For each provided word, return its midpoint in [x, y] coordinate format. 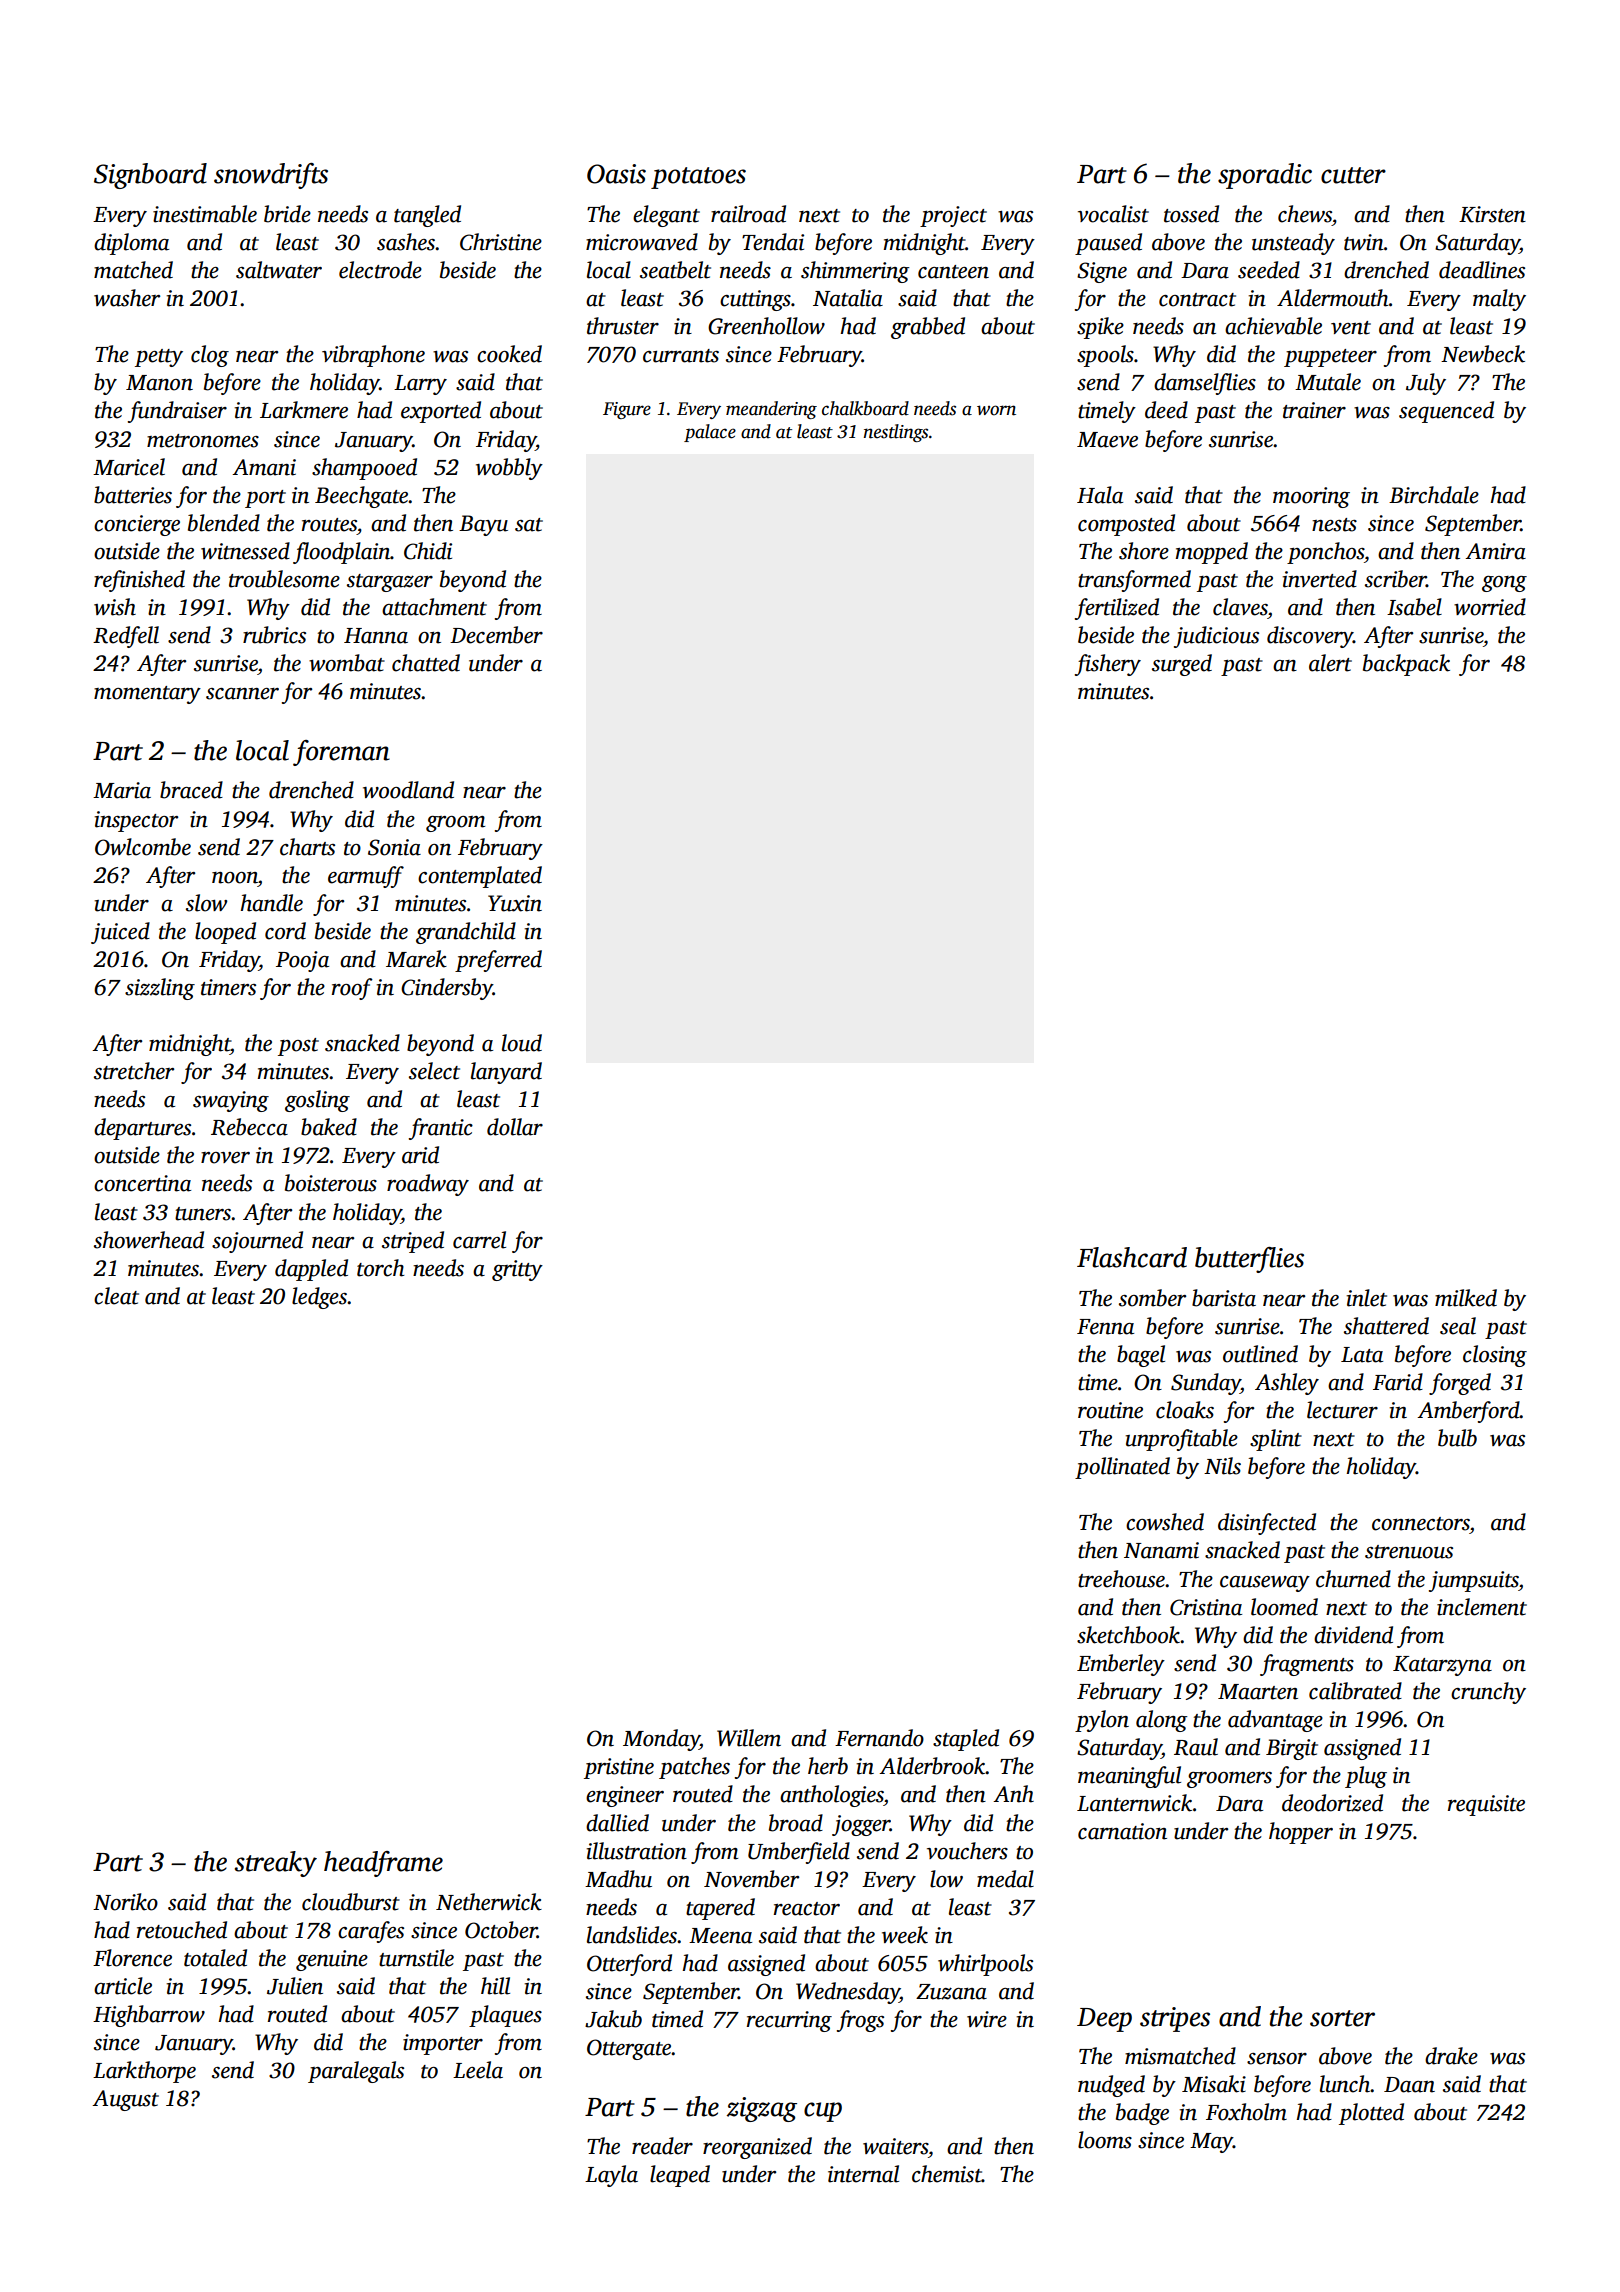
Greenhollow [766, 326]
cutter [1353, 175]
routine [1110, 1410]
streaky [276, 1864]
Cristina [1206, 1607]
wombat [347, 663]
